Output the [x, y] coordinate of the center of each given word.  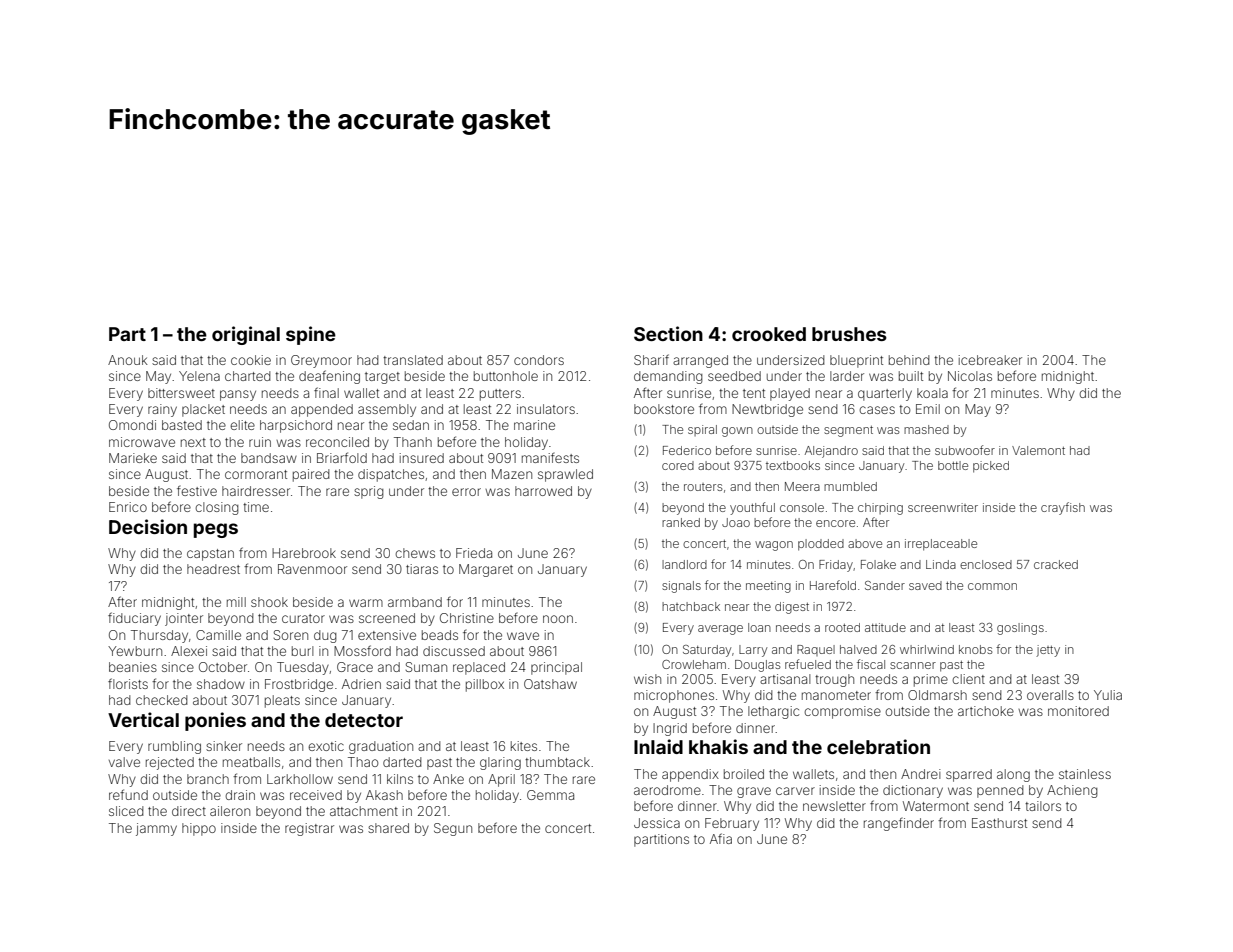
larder [847, 376]
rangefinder [899, 824]
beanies [133, 667]
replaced [479, 668]
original [246, 335]
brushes [849, 334]
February [732, 824]
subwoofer [965, 450]
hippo [199, 829]
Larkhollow [300, 779]
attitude [885, 627]
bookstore [664, 409]
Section [668, 333]
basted [182, 425]
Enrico [128, 507]
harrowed [543, 491]
